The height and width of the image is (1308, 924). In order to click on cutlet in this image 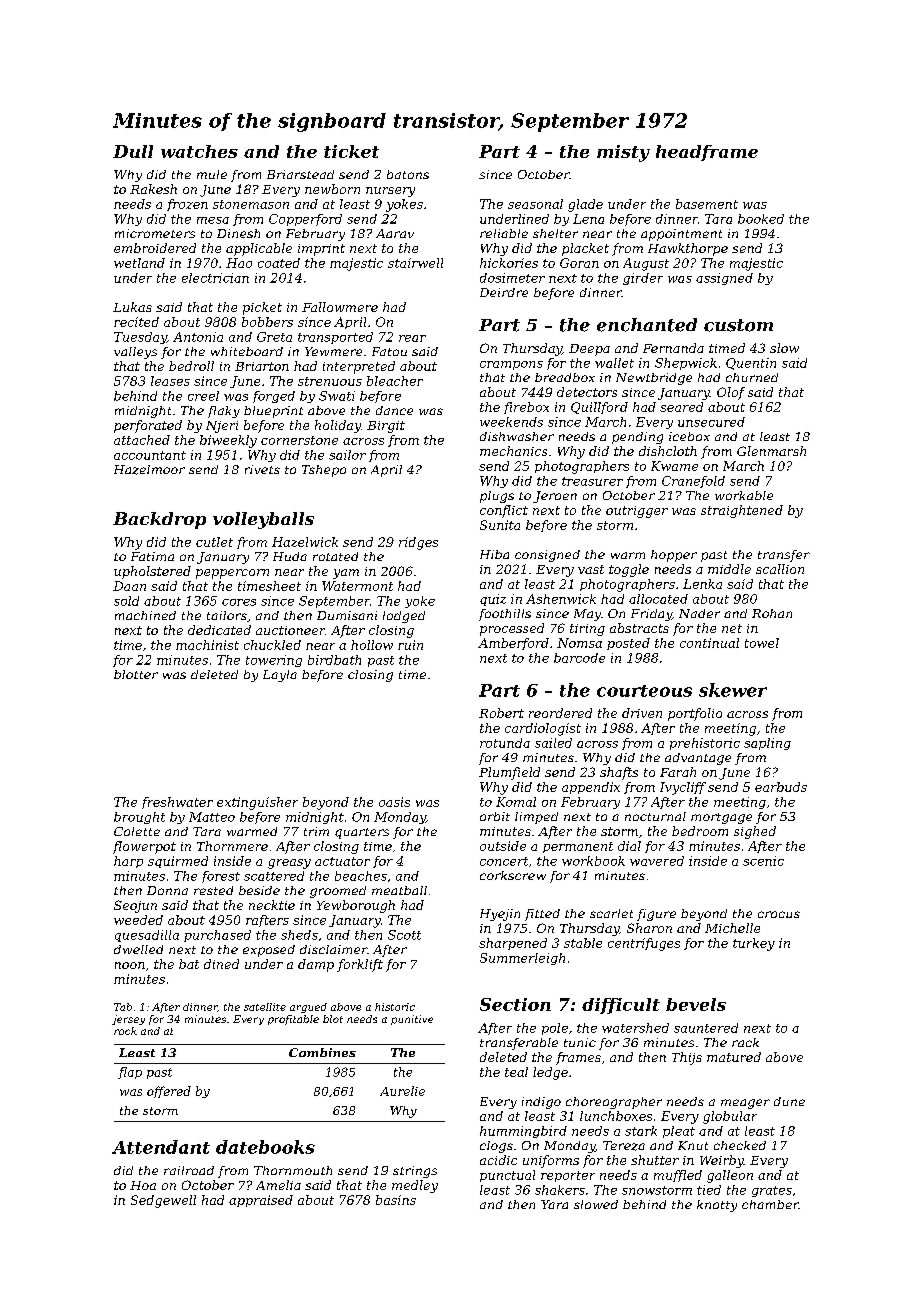, I will do `click(214, 542)`.
